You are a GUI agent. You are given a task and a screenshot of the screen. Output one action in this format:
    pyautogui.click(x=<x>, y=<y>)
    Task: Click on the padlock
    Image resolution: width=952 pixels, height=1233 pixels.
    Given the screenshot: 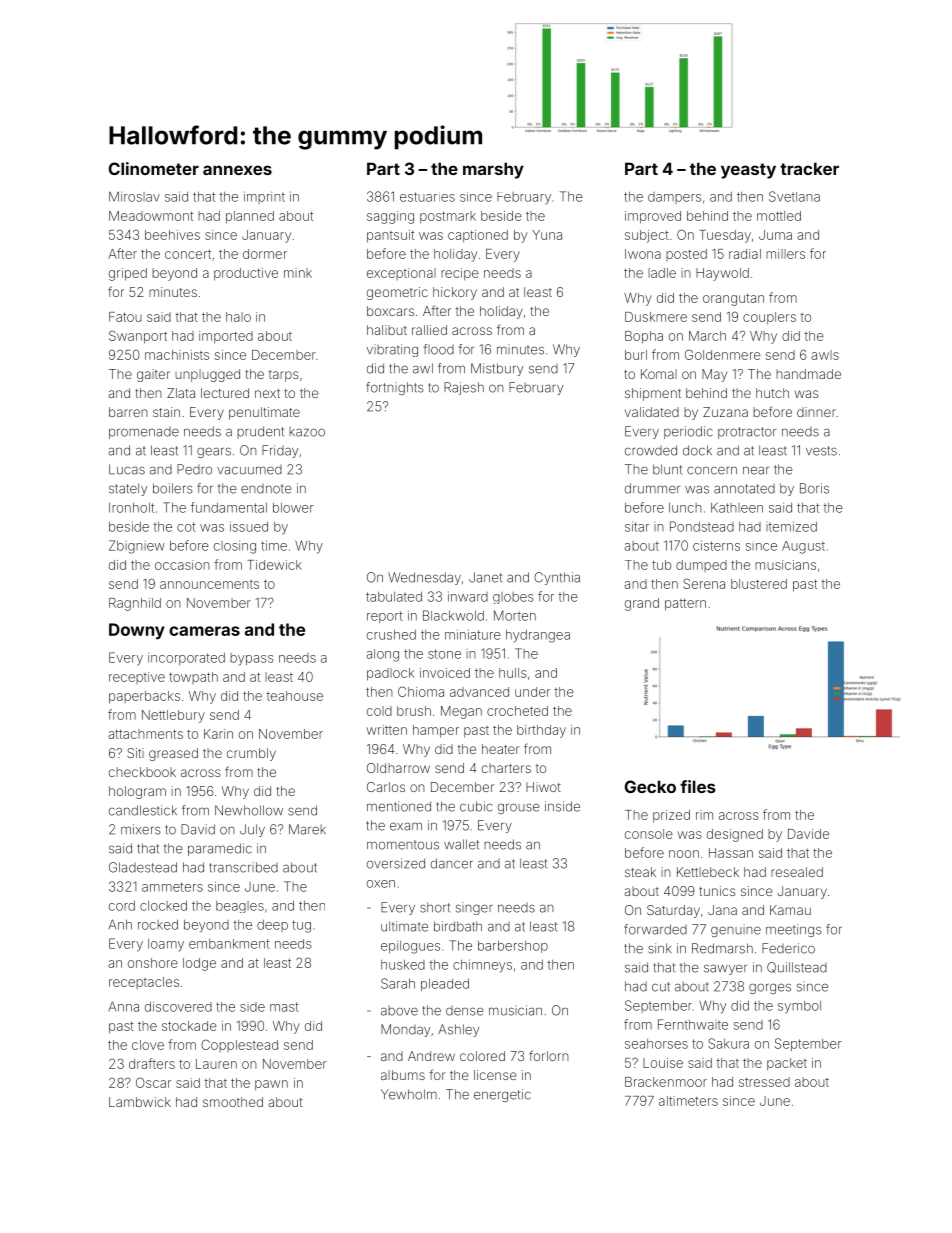 What is the action you would take?
    pyautogui.click(x=390, y=674)
